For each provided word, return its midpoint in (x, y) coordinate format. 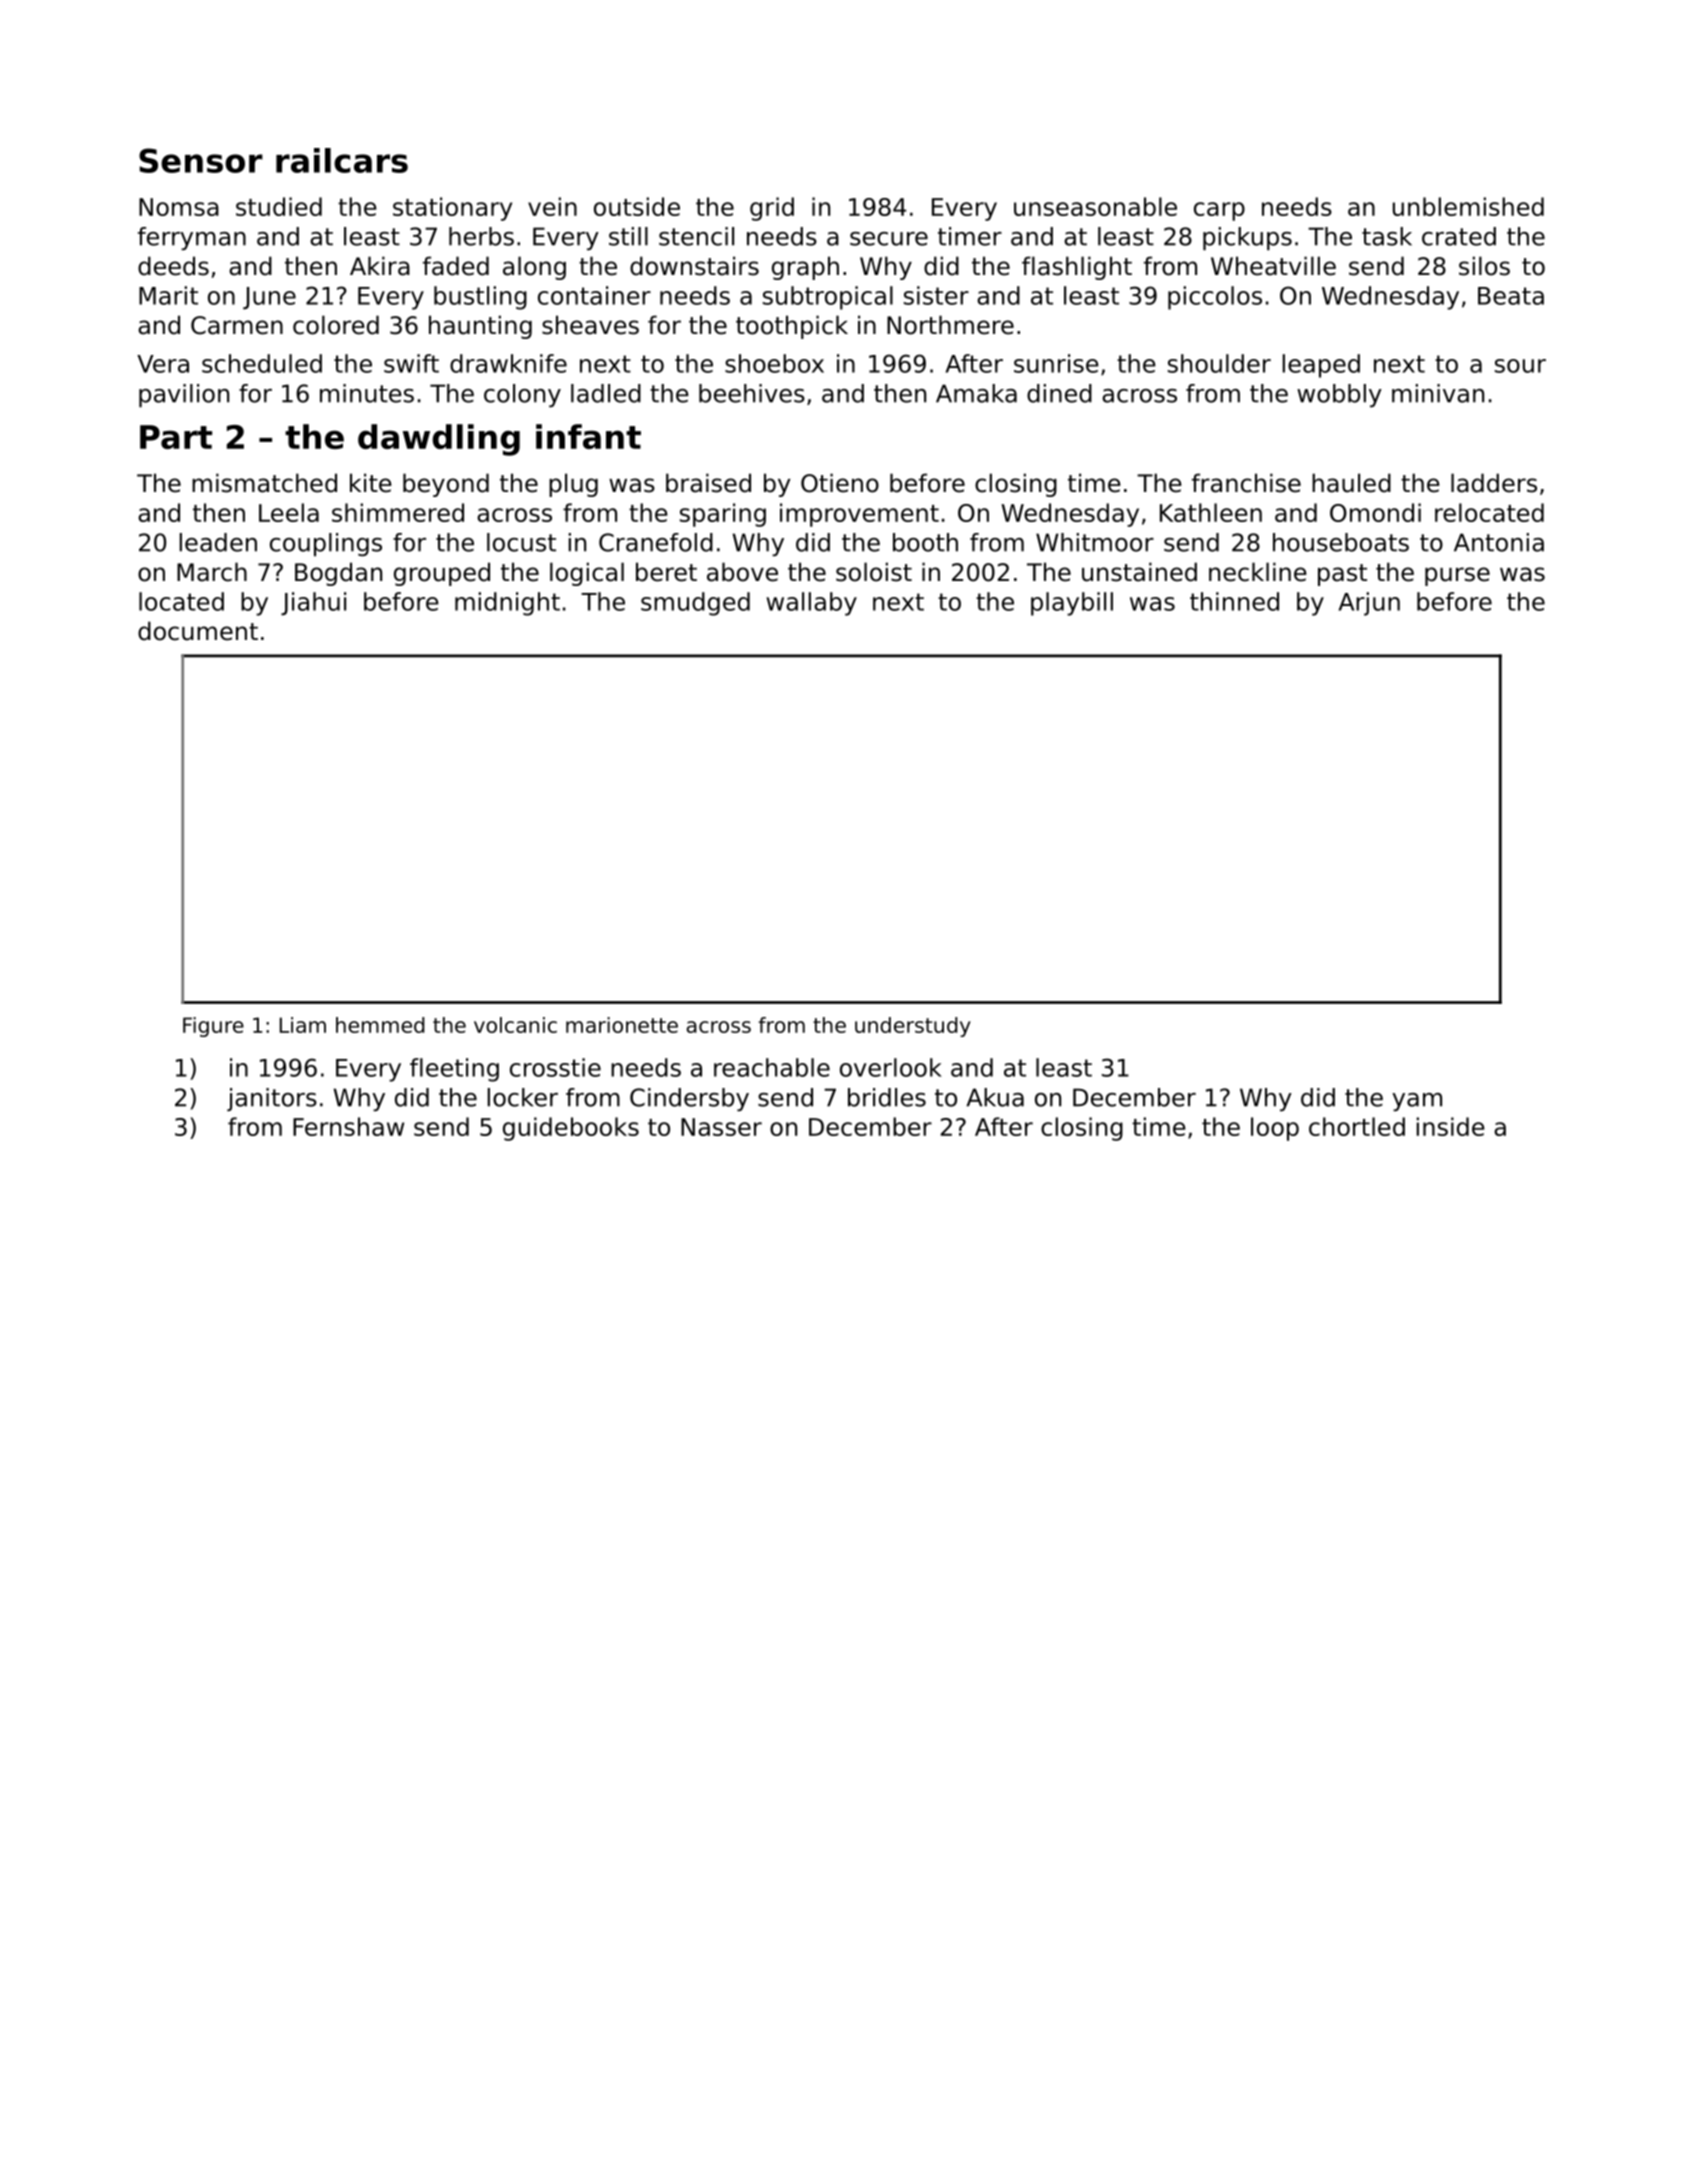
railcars (342, 160)
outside (637, 206)
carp (1219, 211)
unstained (1139, 572)
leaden (218, 542)
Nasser (721, 1127)
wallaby (811, 604)
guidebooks (571, 1129)
